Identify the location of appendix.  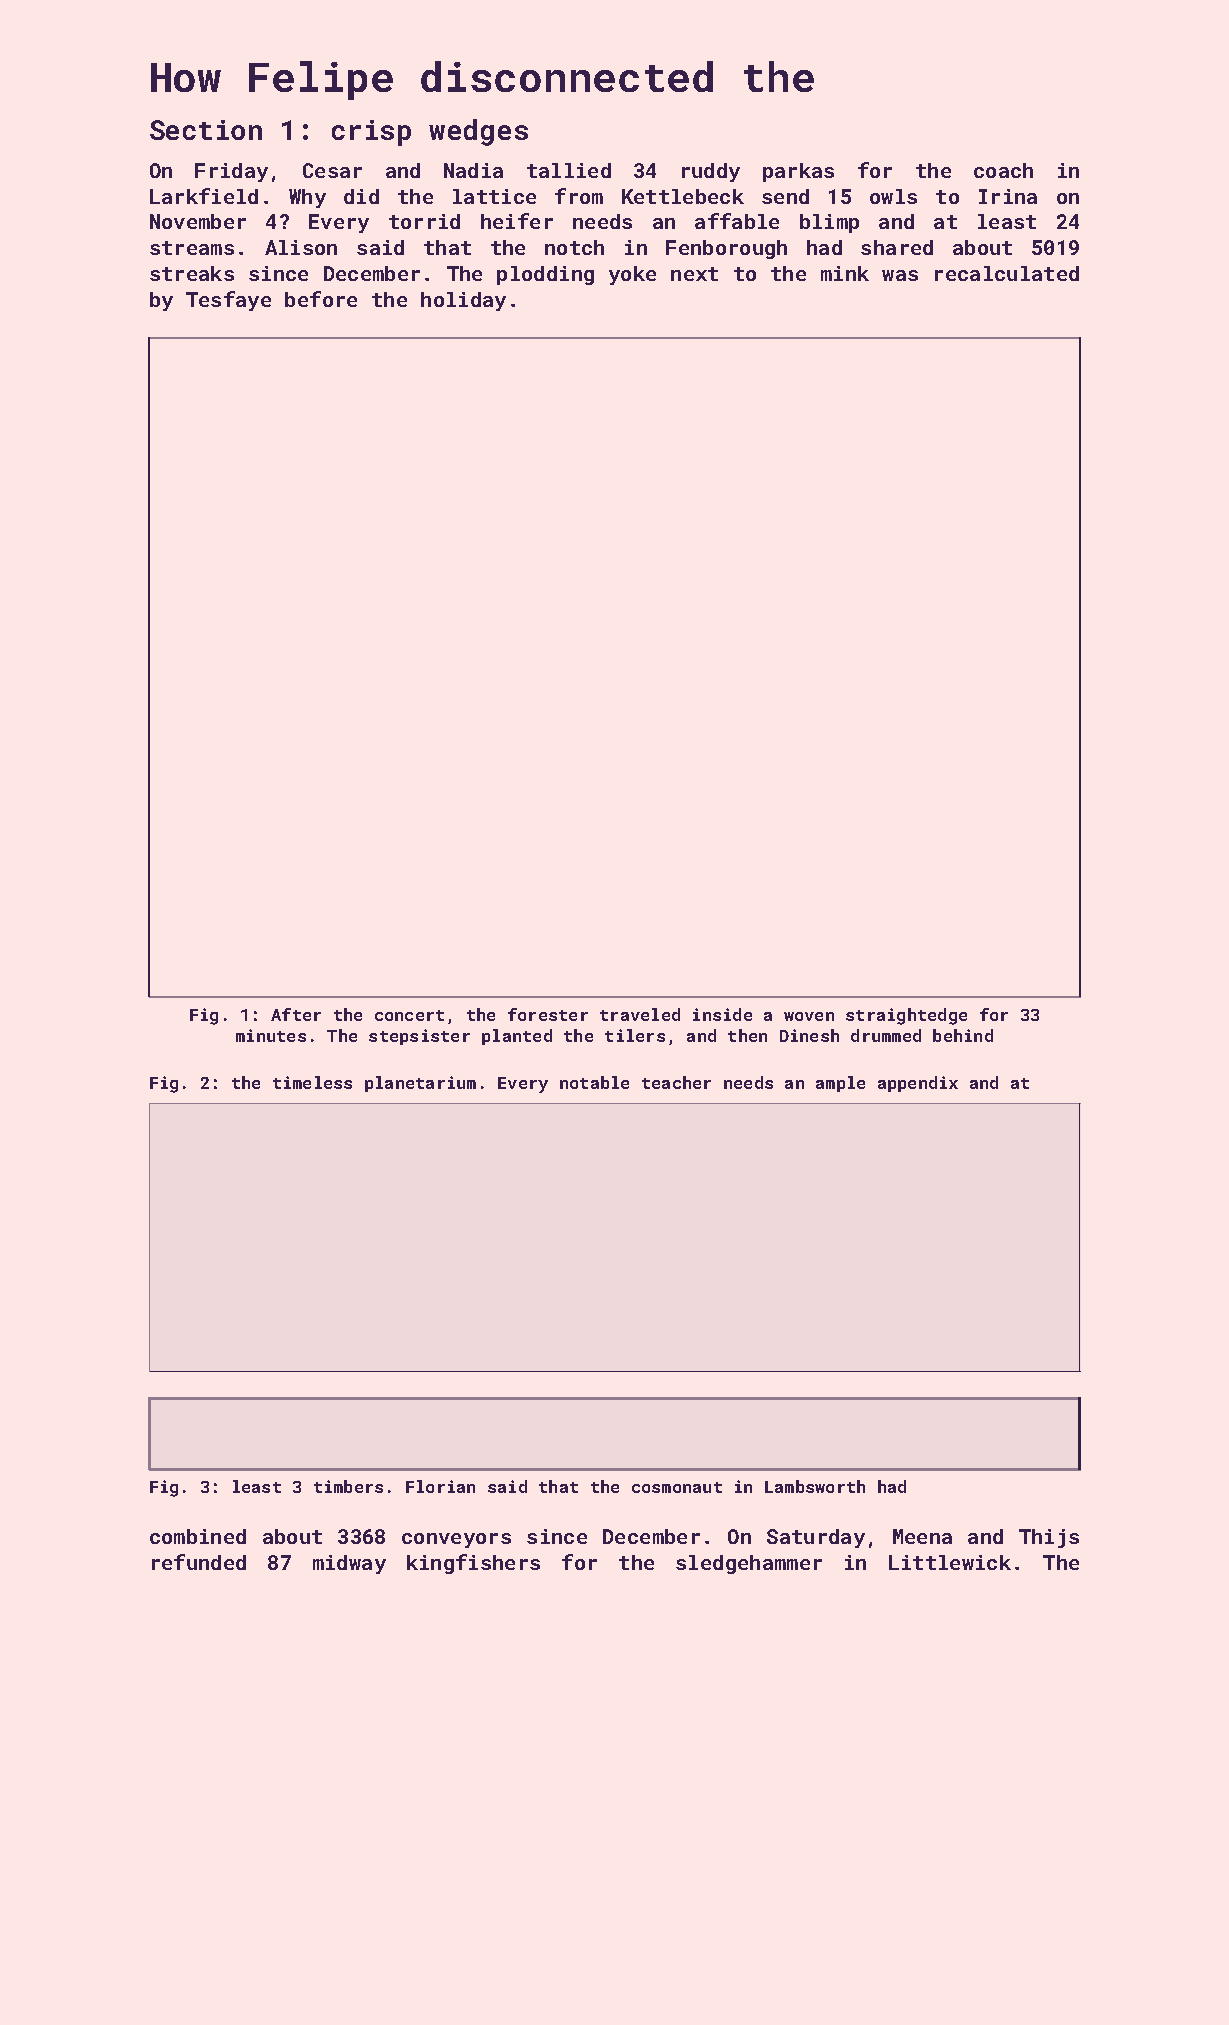
(918, 1084).
